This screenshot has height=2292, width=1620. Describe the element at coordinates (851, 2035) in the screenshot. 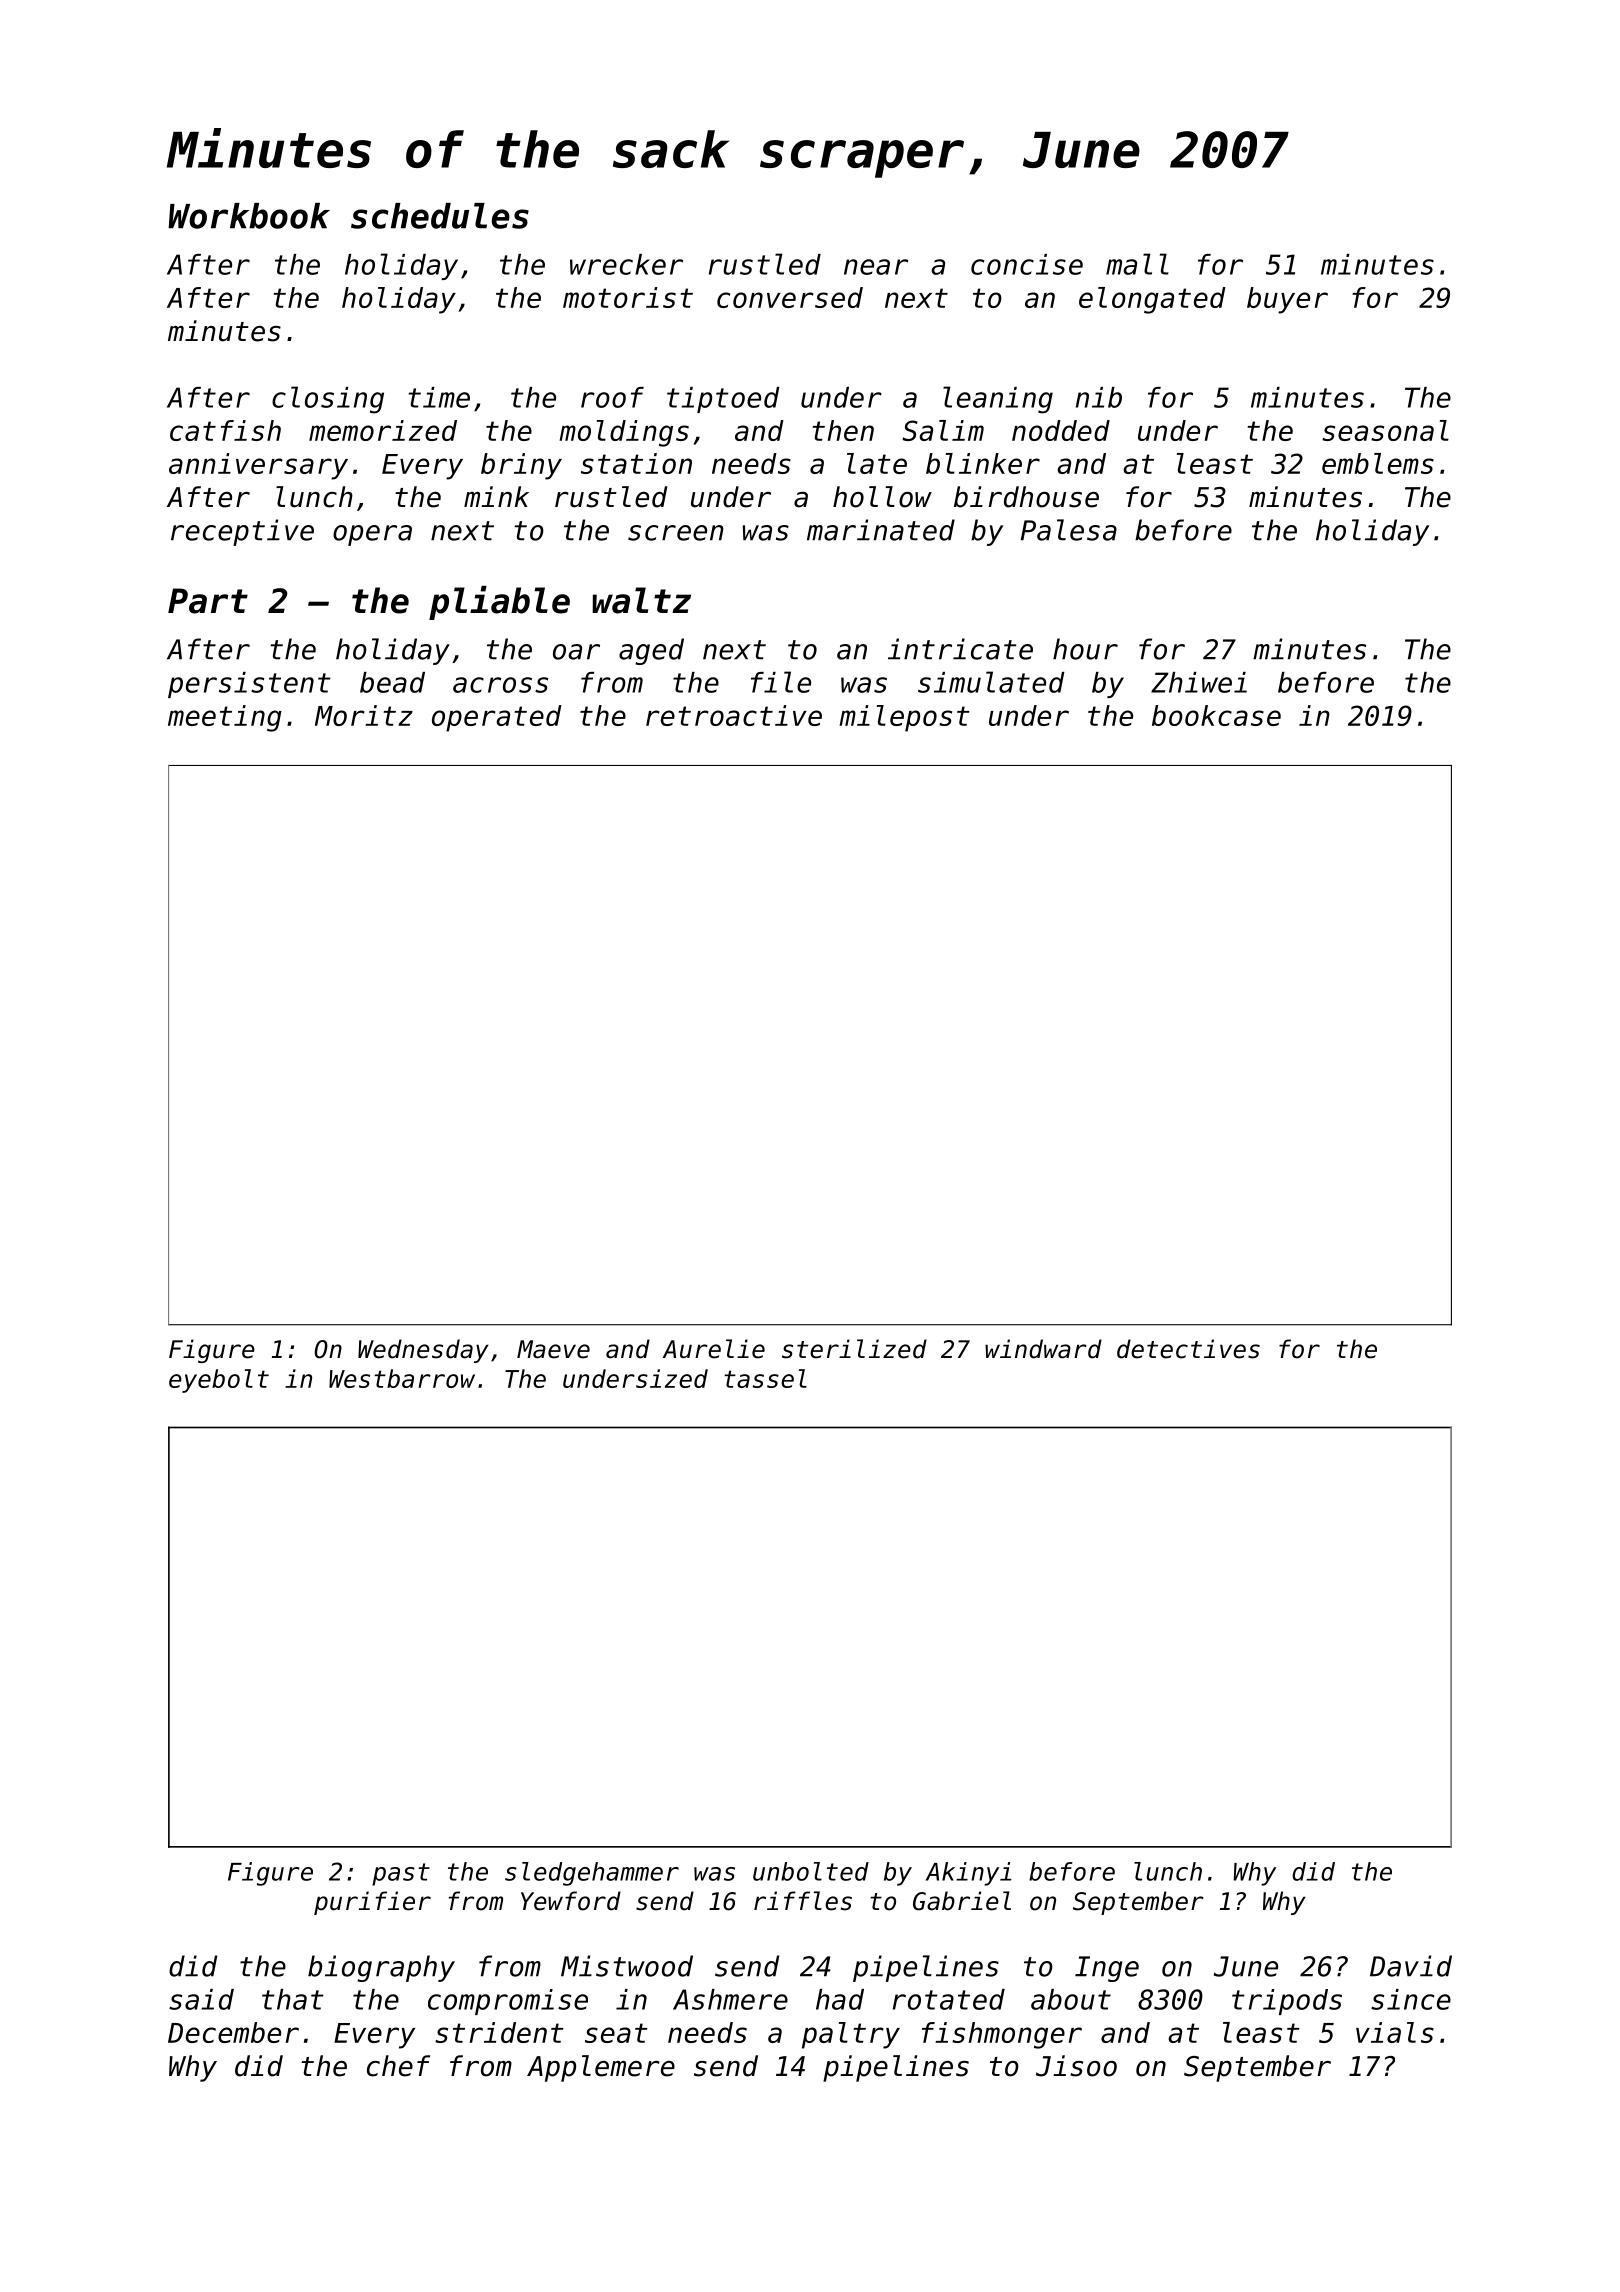

I see `paltry` at that location.
